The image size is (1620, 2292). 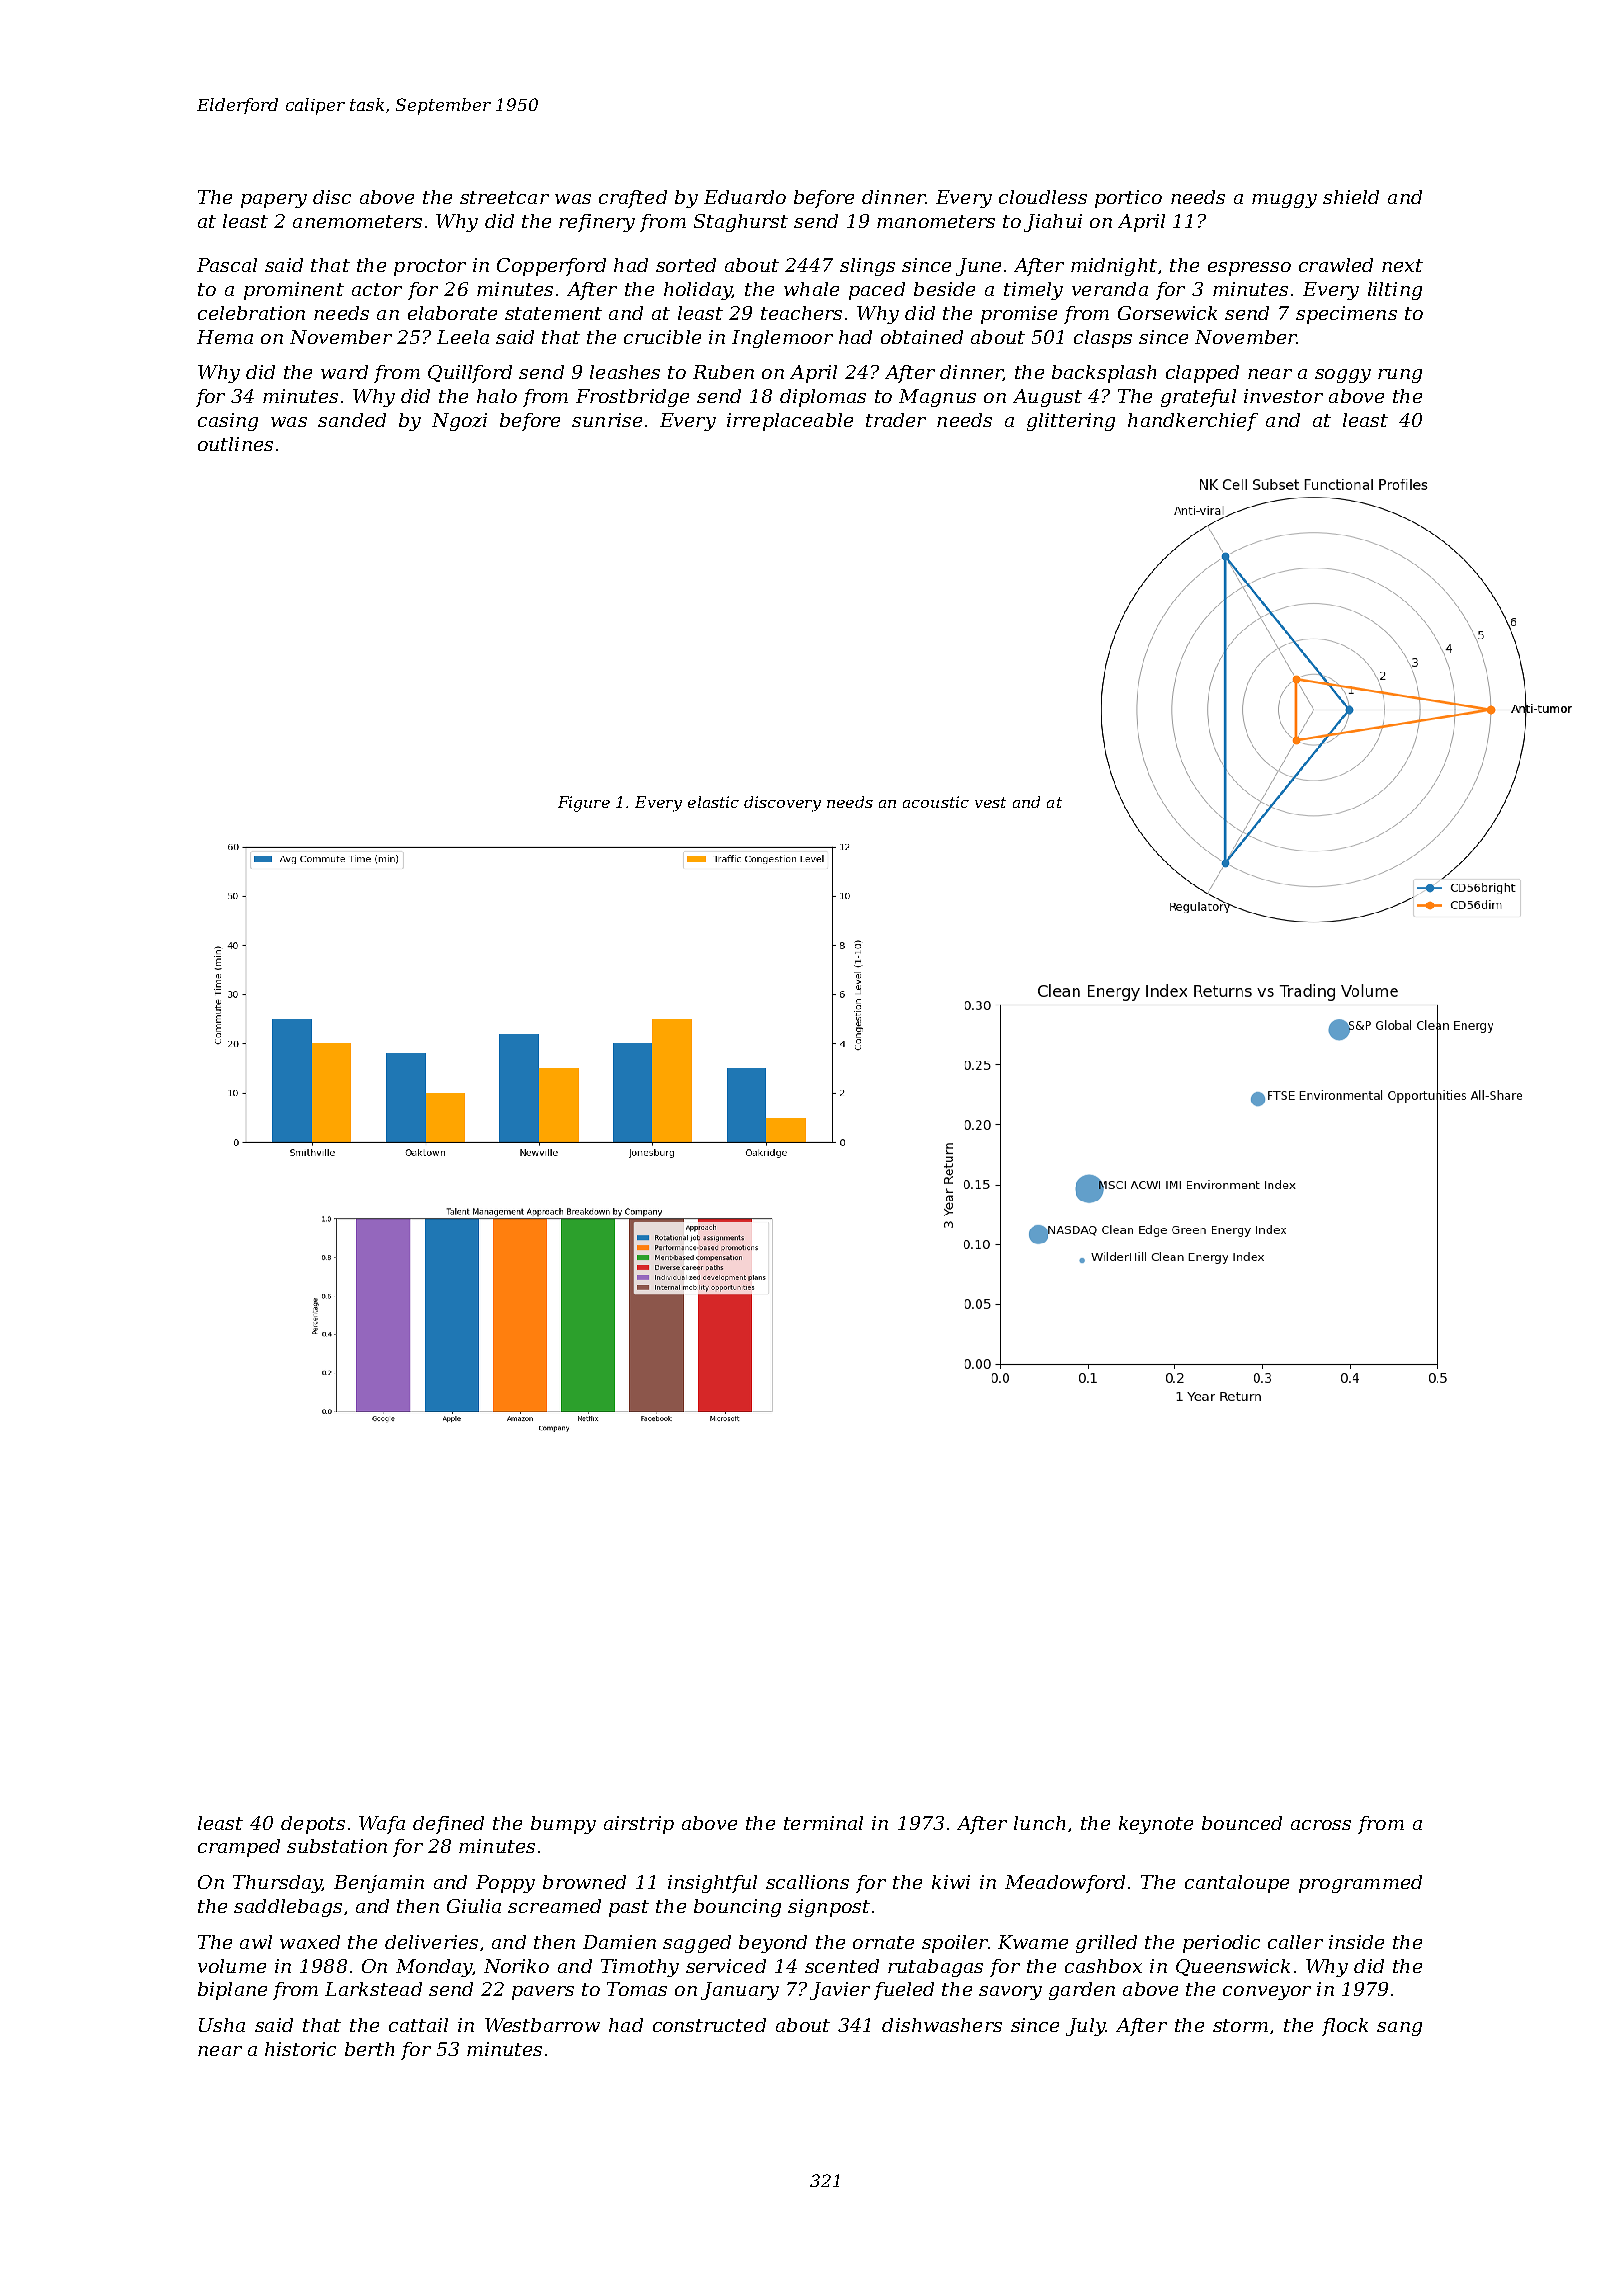 I want to click on crucible, so click(x=662, y=337).
